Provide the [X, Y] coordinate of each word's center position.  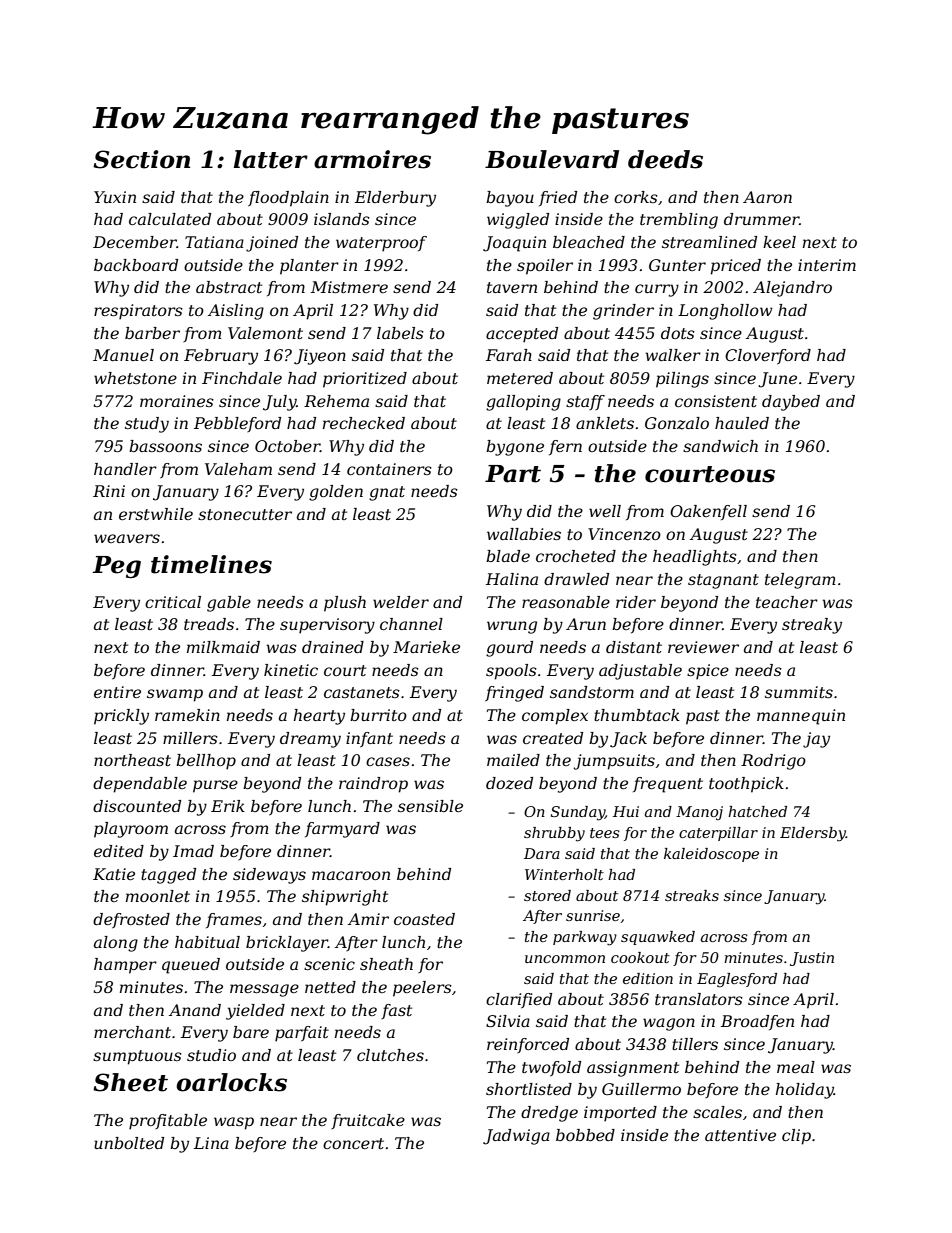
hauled [742, 423]
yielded [255, 1012]
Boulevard [552, 159]
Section [141, 159]
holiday [805, 1091]
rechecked [364, 423]
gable [229, 604]
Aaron [767, 197]
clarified [519, 1000]
